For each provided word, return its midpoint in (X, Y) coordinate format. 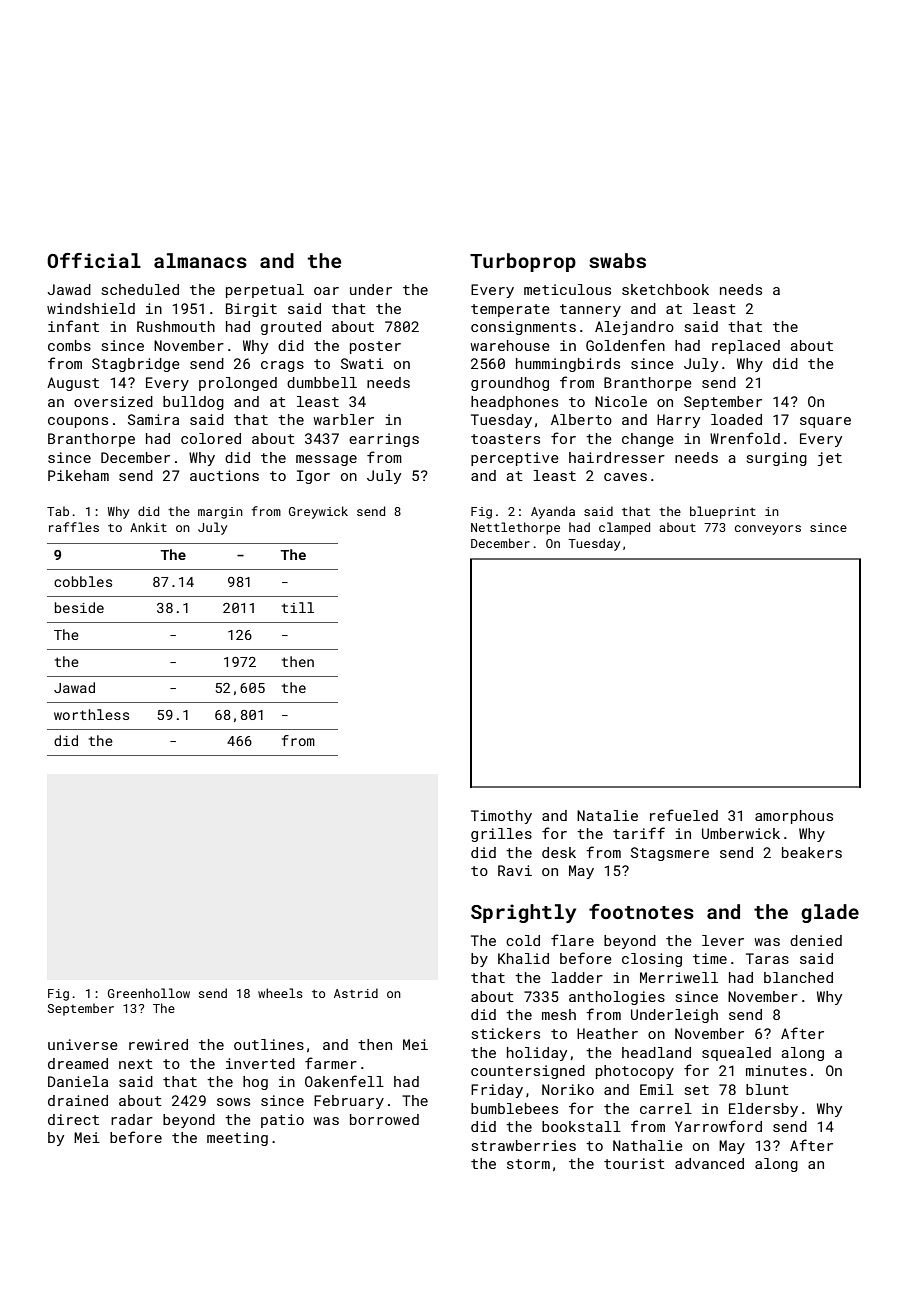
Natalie (607, 815)
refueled (684, 815)
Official (94, 260)
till (298, 607)
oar (326, 291)
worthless (91, 714)
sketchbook (665, 289)
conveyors (768, 530)
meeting (237, 1139)
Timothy (501, 817)
